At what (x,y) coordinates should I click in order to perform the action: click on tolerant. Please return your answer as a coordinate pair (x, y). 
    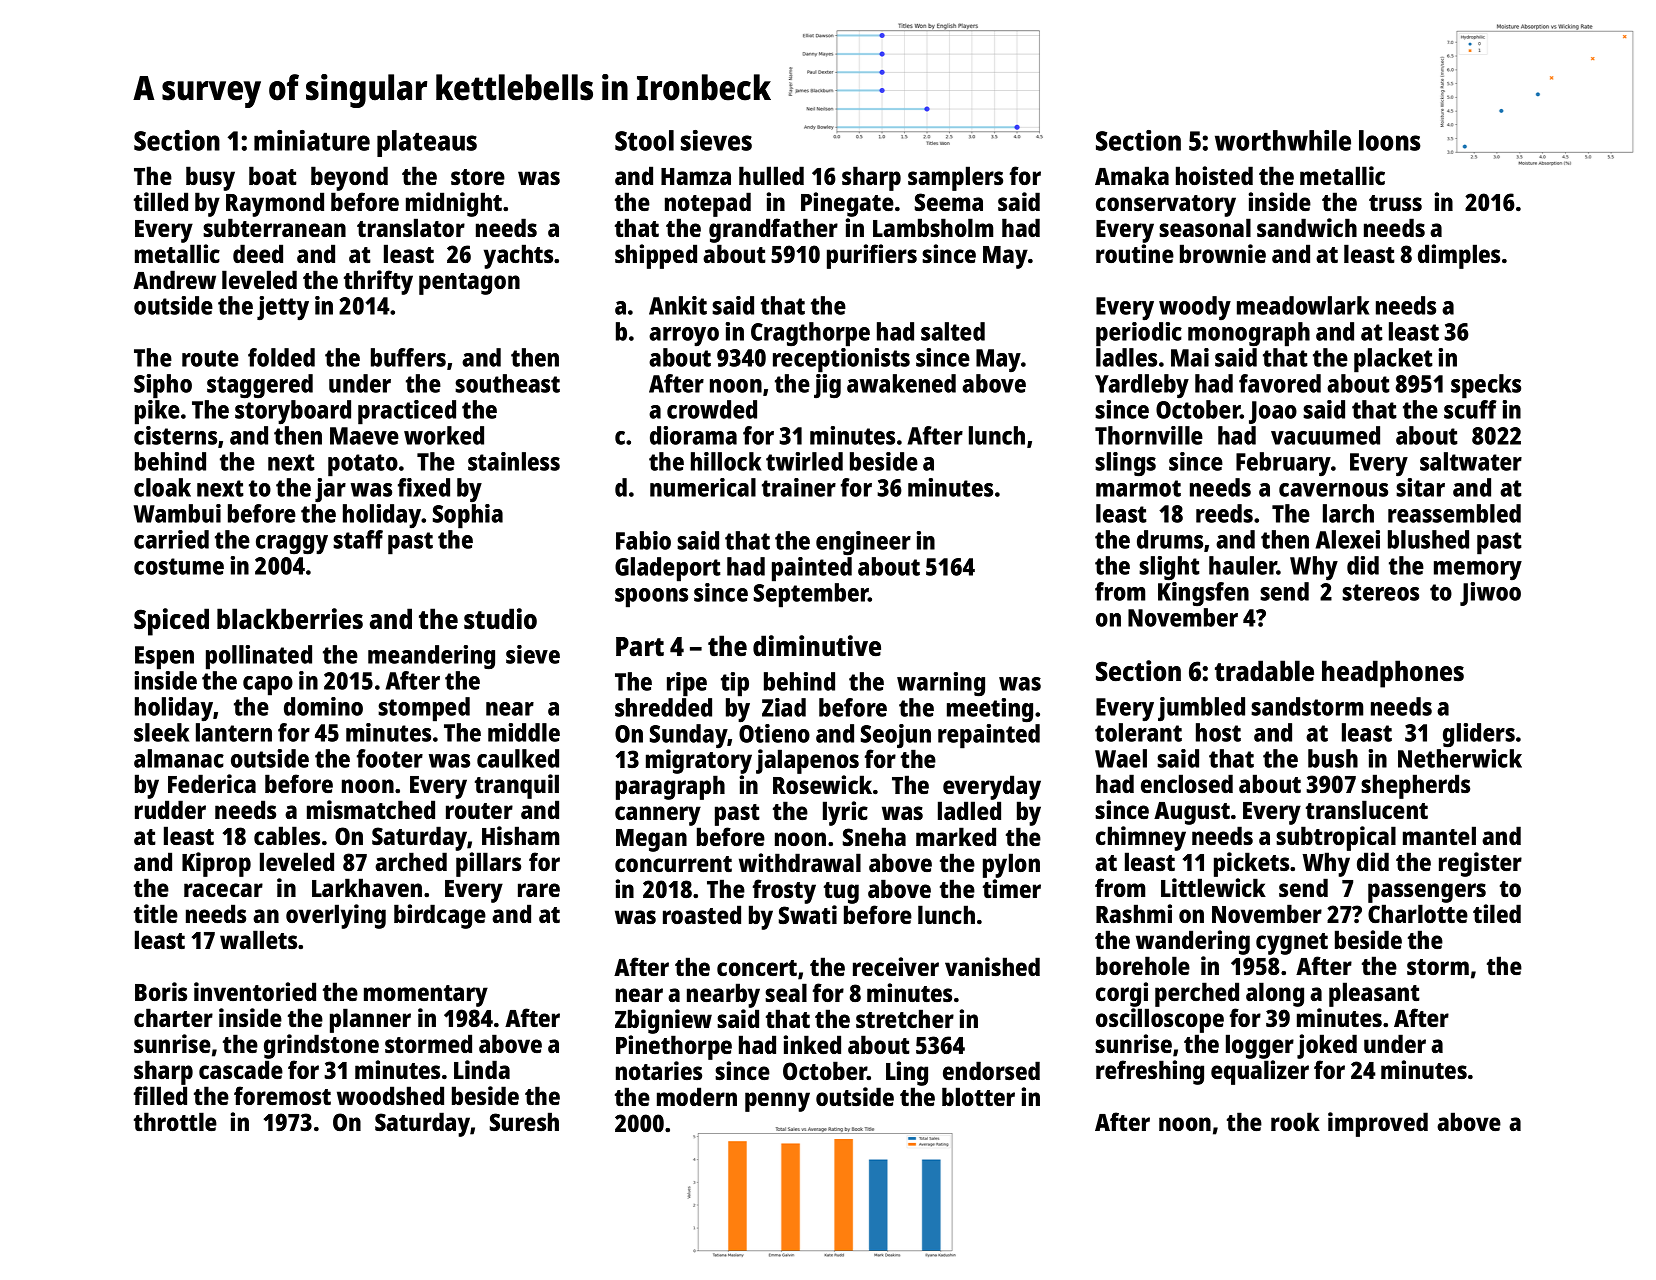
    Looking at the image, I should click on (1138, 732).
